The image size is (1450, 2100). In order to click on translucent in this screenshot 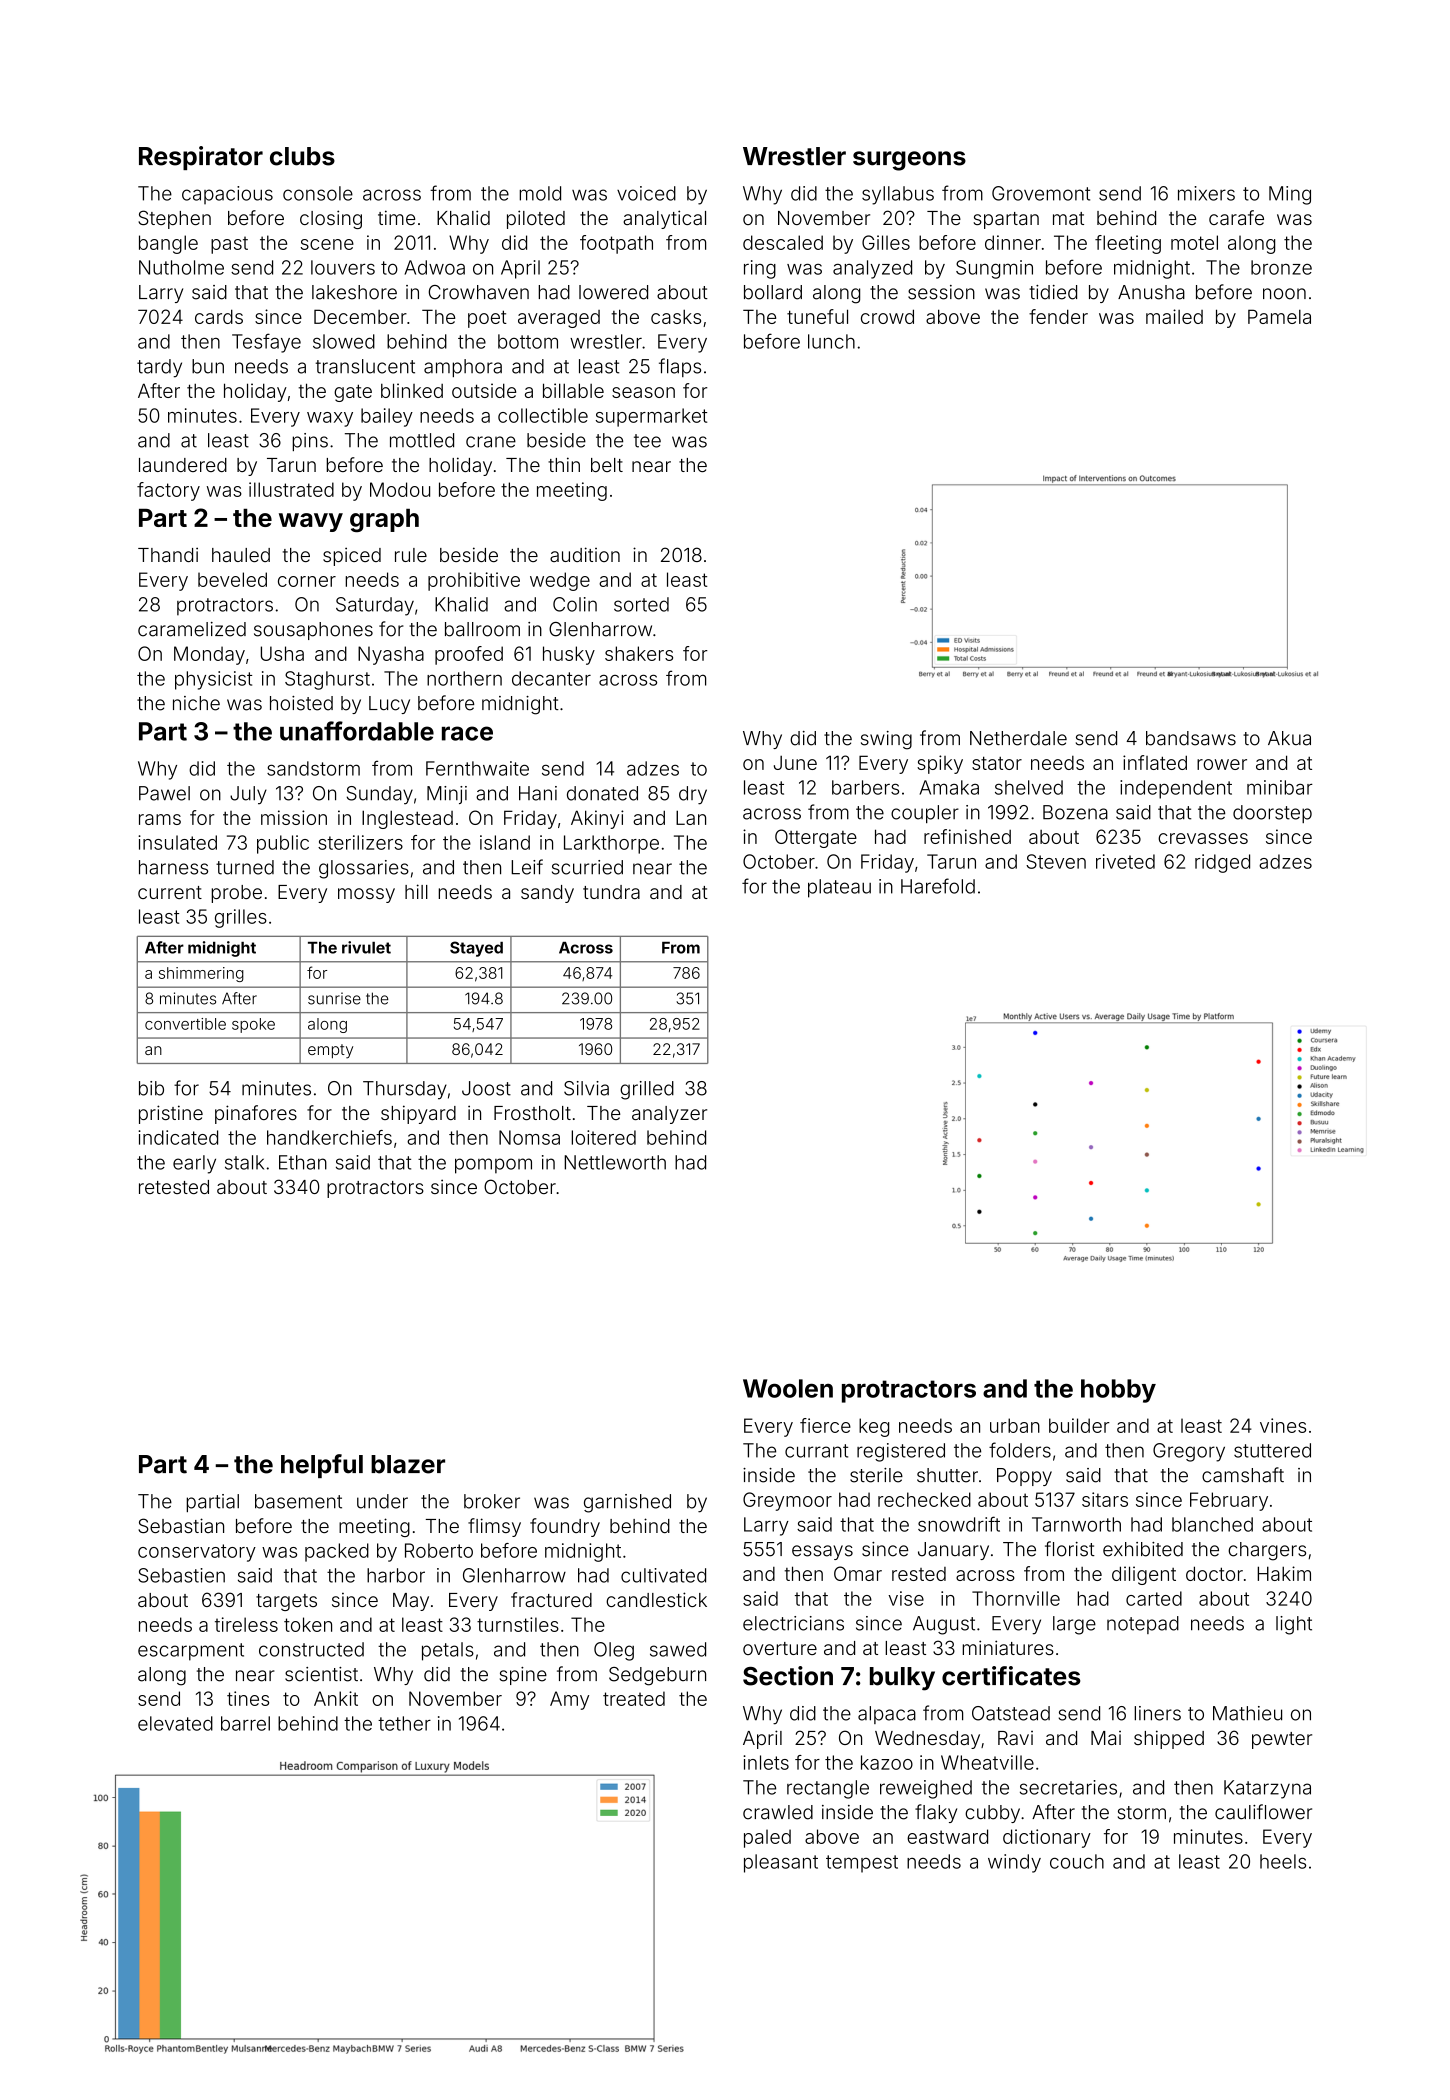, I will do `click(365, 366)`.
